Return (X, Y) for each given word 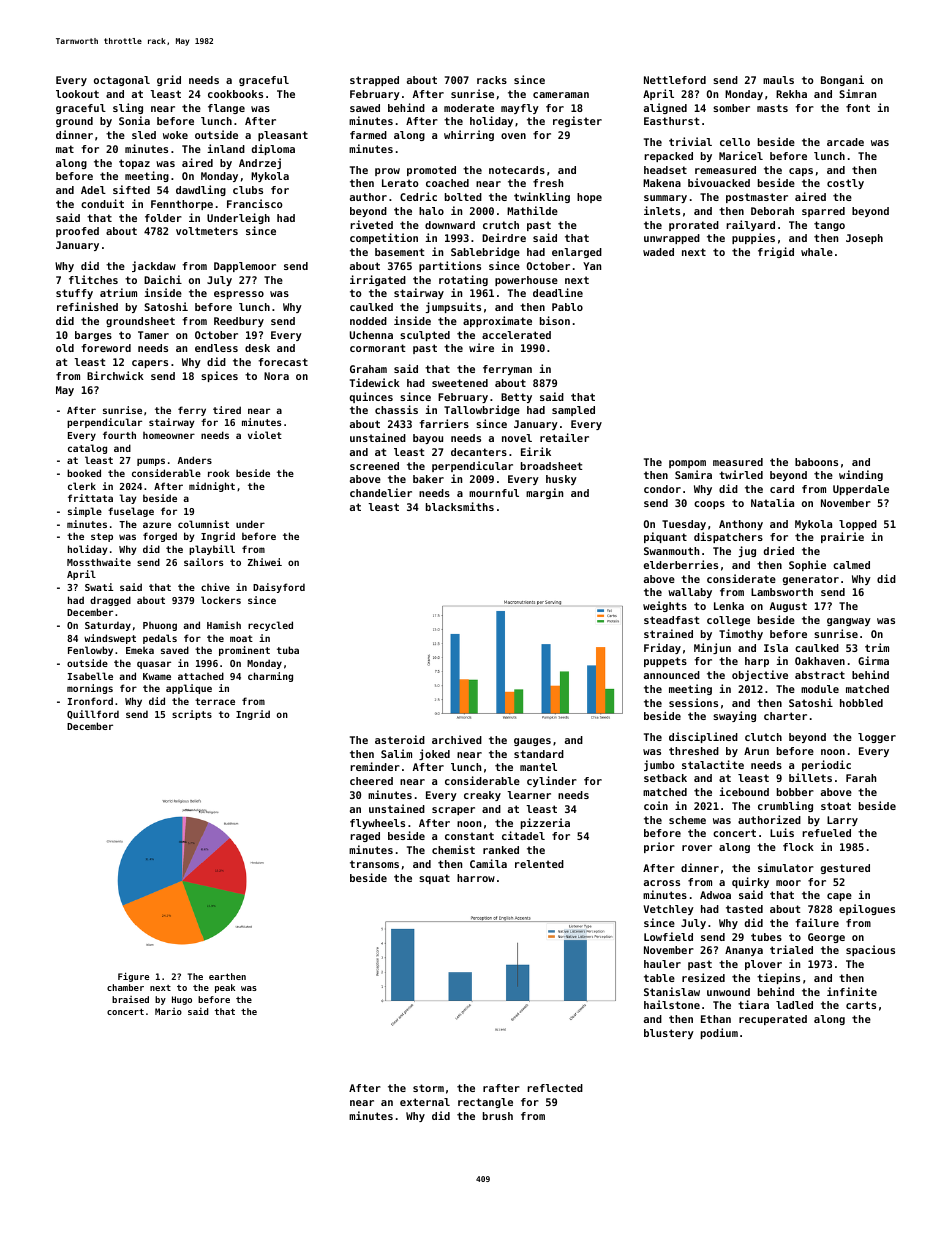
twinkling (542, 197)
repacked (668, 157)
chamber (125, 987)
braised (130, 999)
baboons (816, 462)
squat (434, 879)
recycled (270, 626)
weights (665, 606)
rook (219, 473)
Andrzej (260, 163)
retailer (564, 437)
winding (861, 475)
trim (877, 647)
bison (555, 320)
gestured (845, 869)
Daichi (163, 279)
